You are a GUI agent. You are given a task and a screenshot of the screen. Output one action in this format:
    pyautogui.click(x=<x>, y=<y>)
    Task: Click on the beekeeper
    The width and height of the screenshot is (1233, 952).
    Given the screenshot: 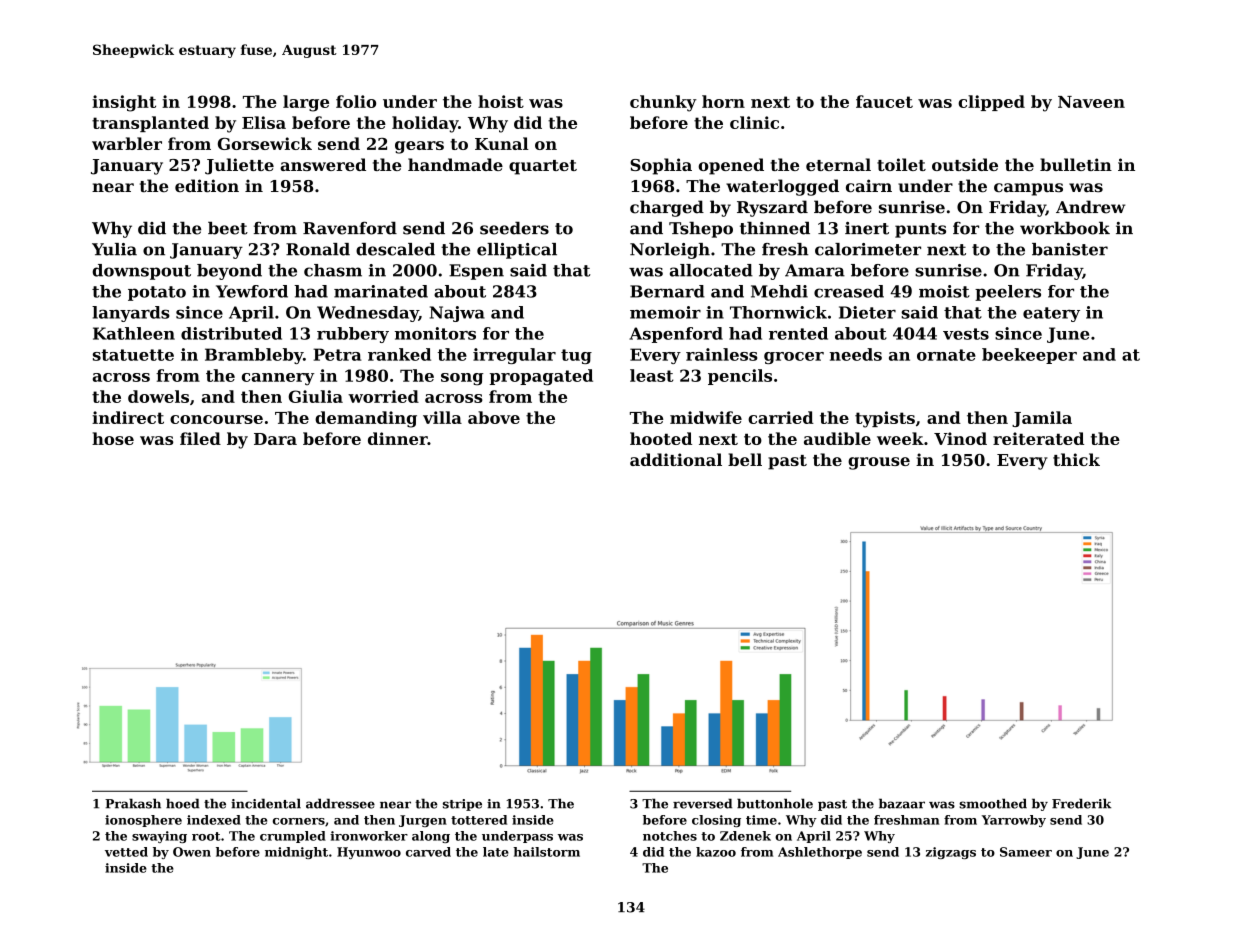 What is the action you would take?
    pyautogui.click(x=1029, y=356)
